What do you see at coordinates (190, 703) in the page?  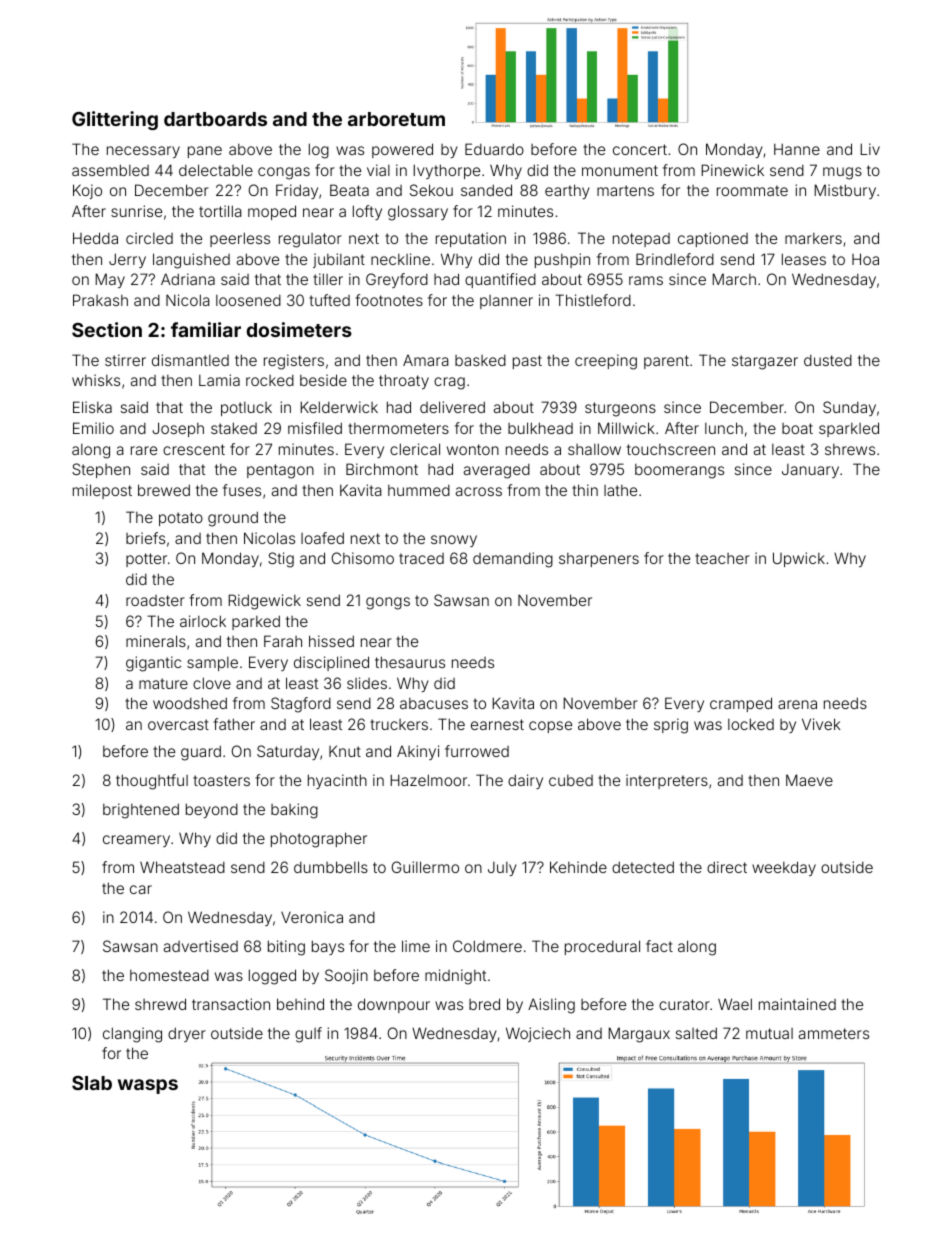 I see `woodshed` at bounding box center [190, 703].
